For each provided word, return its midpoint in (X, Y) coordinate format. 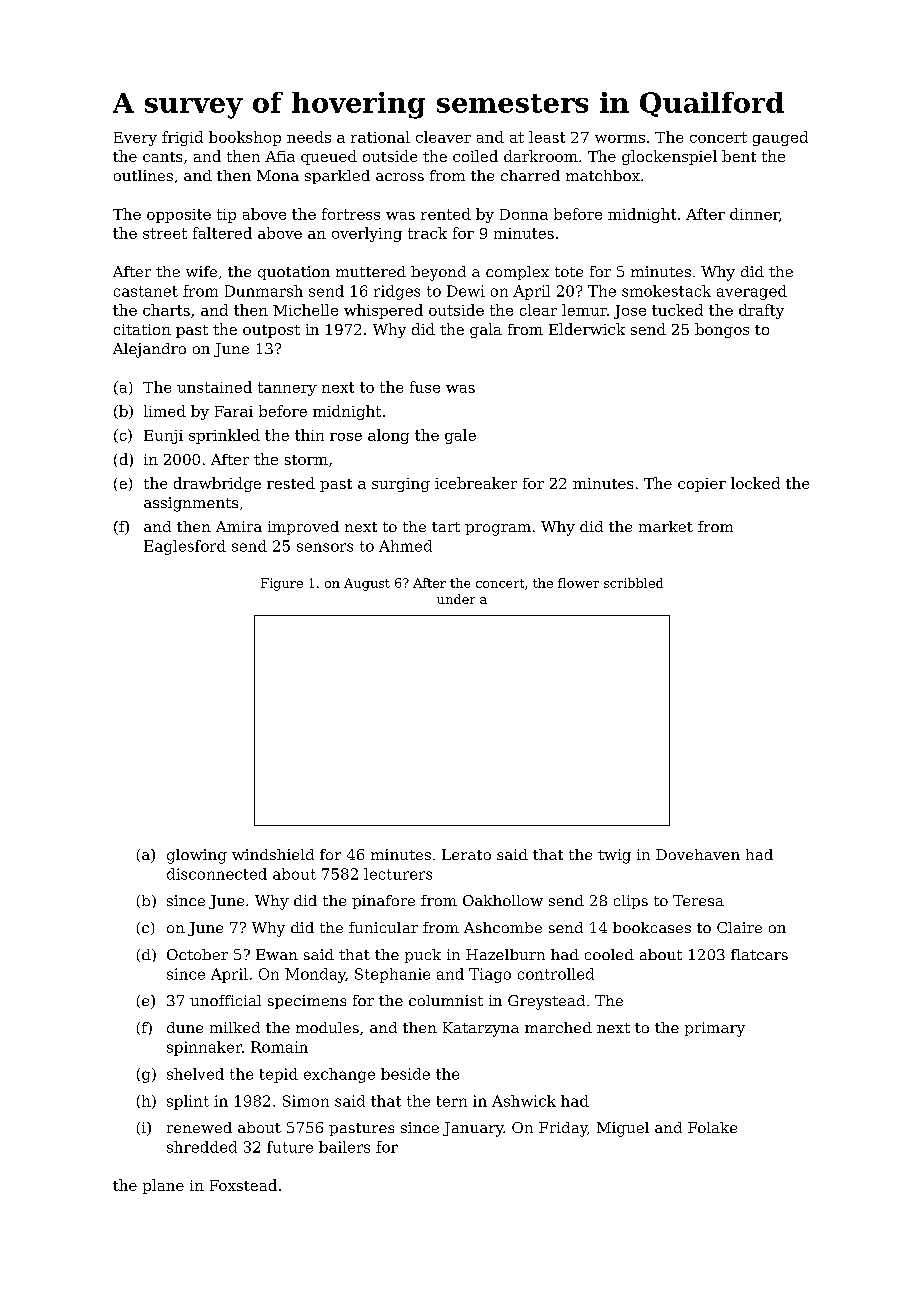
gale (460, 436)
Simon (306, 1101)
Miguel (623, 1129)
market (666, 526)
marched (558, 1027)
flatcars (759, 954)
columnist (446, 1000)
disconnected (217, 874)
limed (165, 411)
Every (135, 139)
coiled (475, 156)
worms (620, 139)
